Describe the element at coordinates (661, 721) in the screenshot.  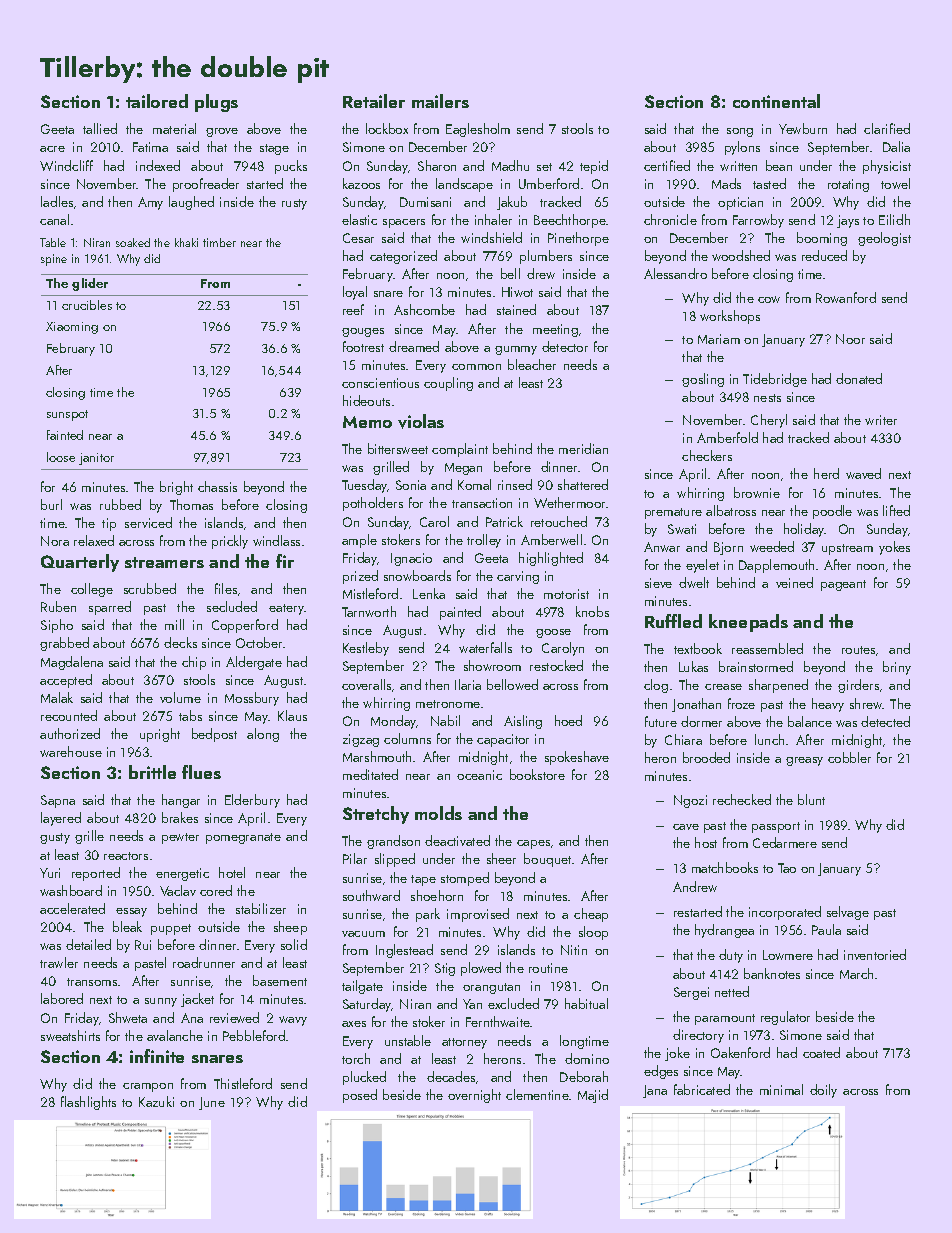
I see `future` at that location.
